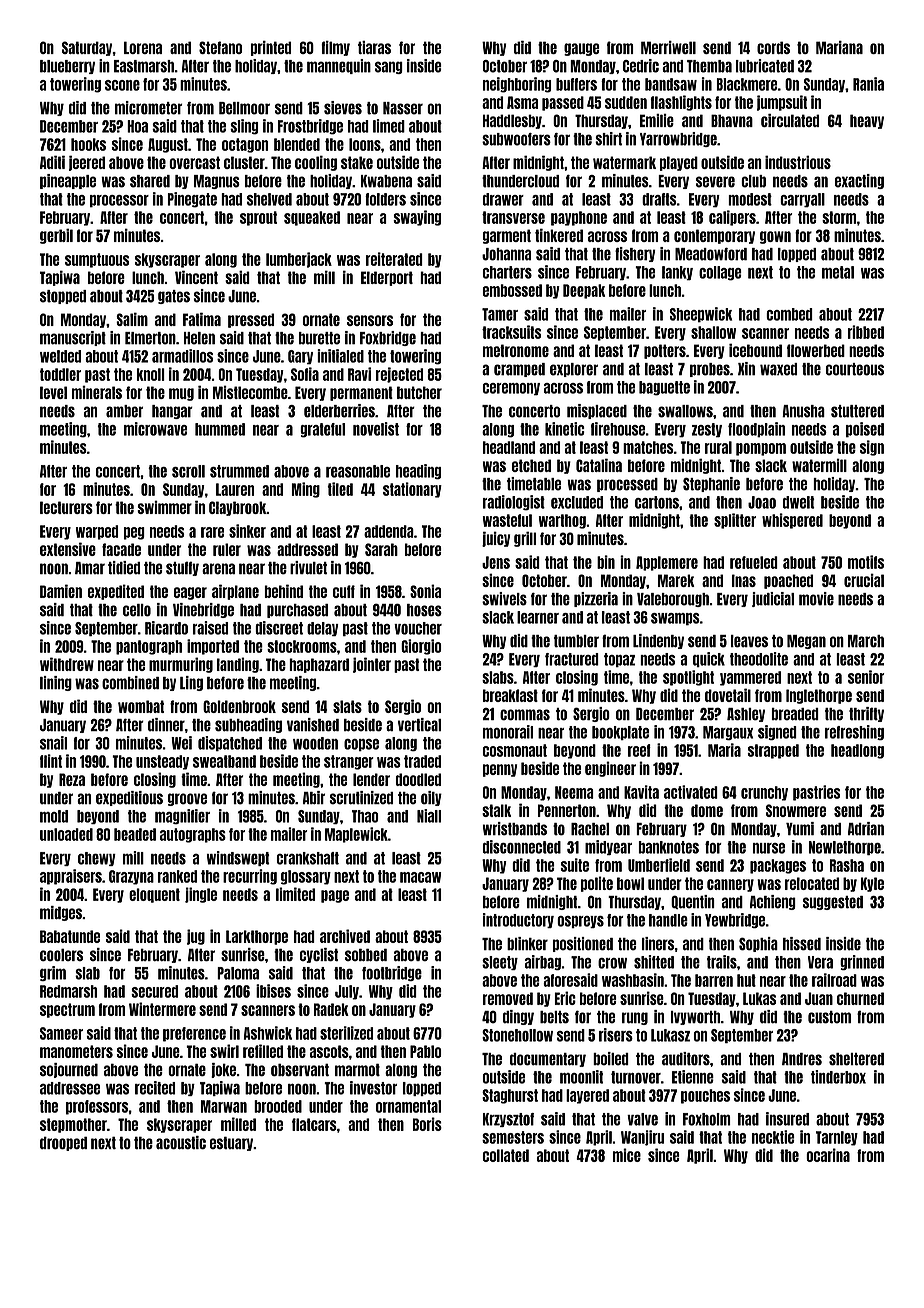 Image resolution: width=924 pixels, height=1308 pixels. What do you see at coordinates (202, 319) in the page?
I see `Fatima` at bounding box center [202, 319].
